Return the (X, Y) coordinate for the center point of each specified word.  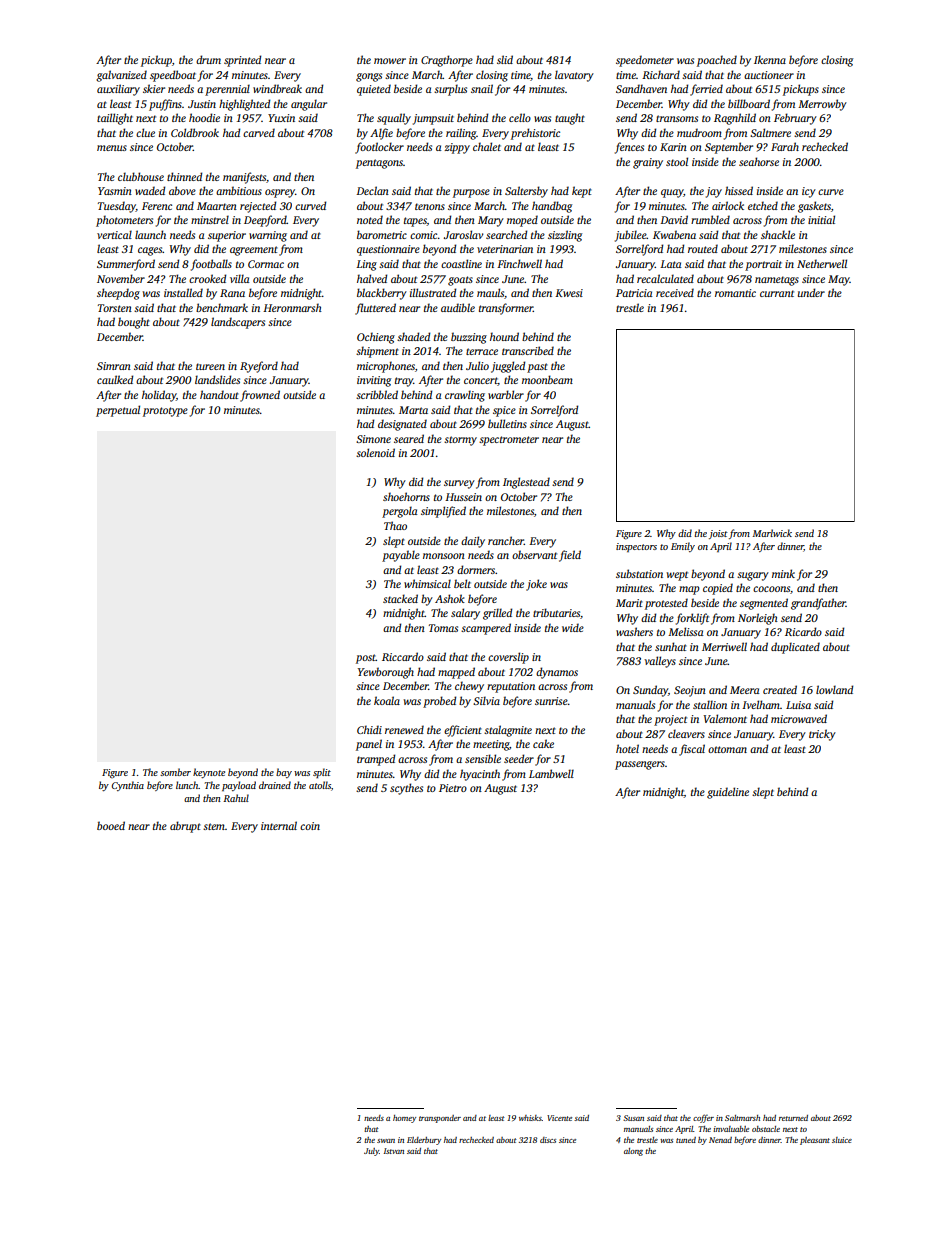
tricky (822, 735)
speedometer (645, 61)
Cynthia (128, 786)
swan (386, 1141)
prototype (165, 412)
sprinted (242, 61)
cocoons (771, 589)
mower (390, 61)
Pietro (453, 788)
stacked (400, 598)
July (371, 1152)
